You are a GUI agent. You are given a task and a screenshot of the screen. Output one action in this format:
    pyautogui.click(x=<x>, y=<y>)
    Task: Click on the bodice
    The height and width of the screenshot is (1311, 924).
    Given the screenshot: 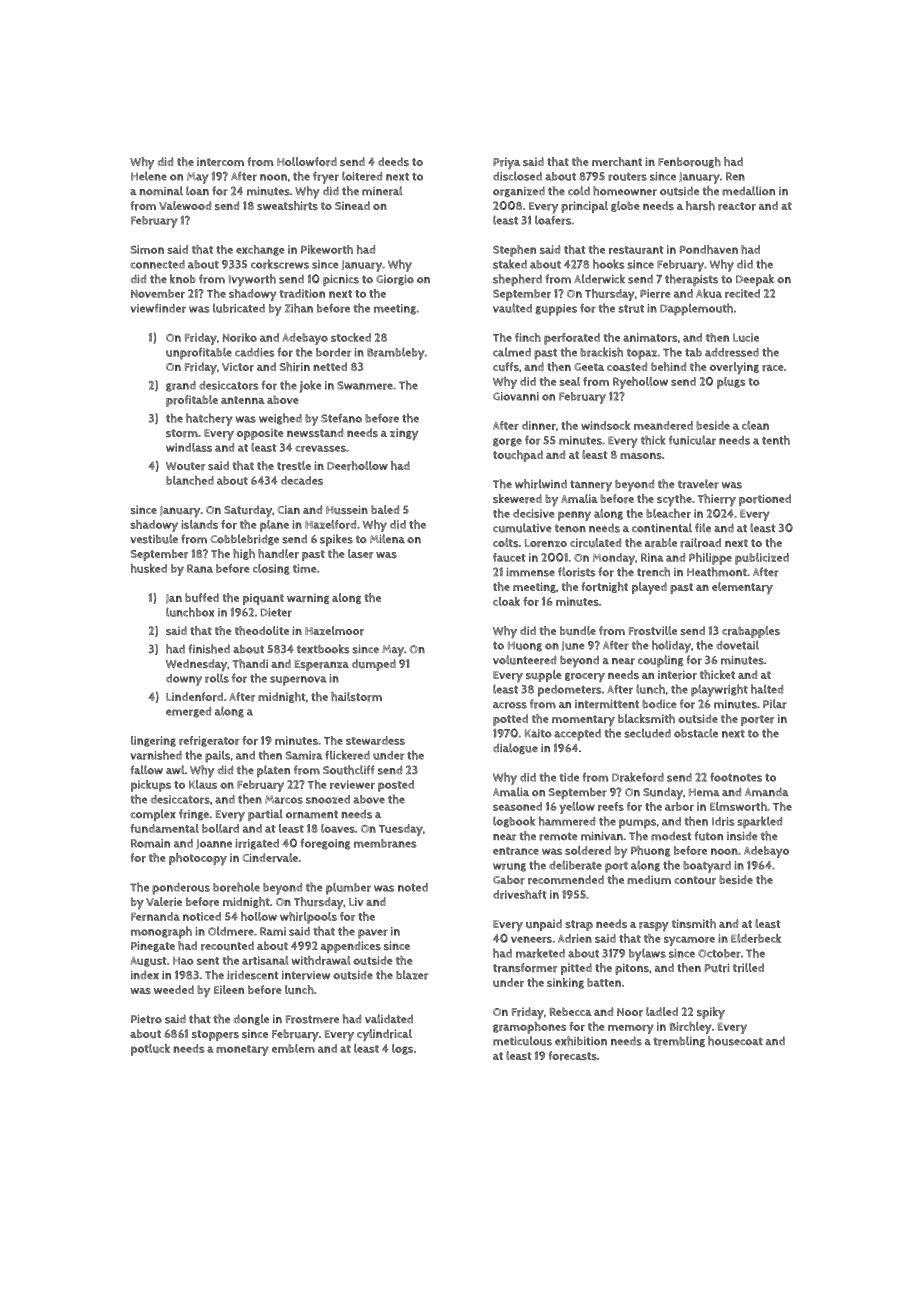 What is the action you would take?
    pyautogui.click(x=659, y=704)
